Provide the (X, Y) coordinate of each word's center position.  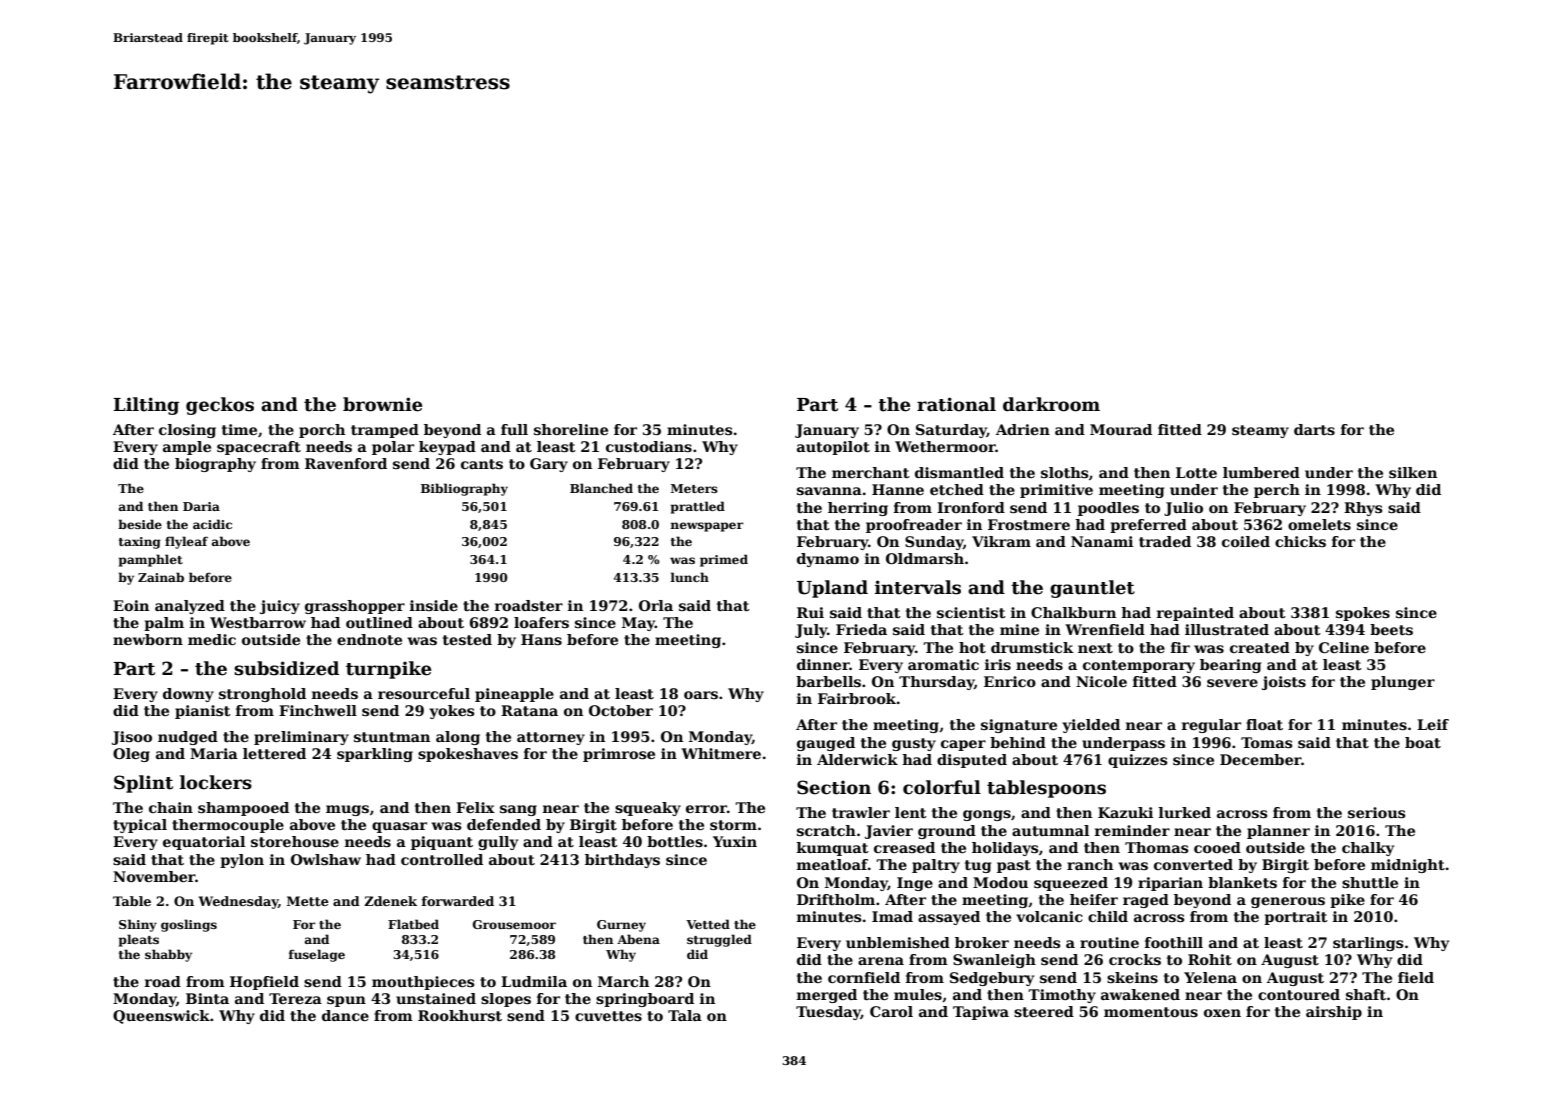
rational (956, 404)
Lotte (1196, 472)
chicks (1300, 541)
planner (1278, 832)
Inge (915, 884)
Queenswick (161, 1017)
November (154, 876)
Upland (832, 589)
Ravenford (346, 463)
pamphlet (151, 560)
